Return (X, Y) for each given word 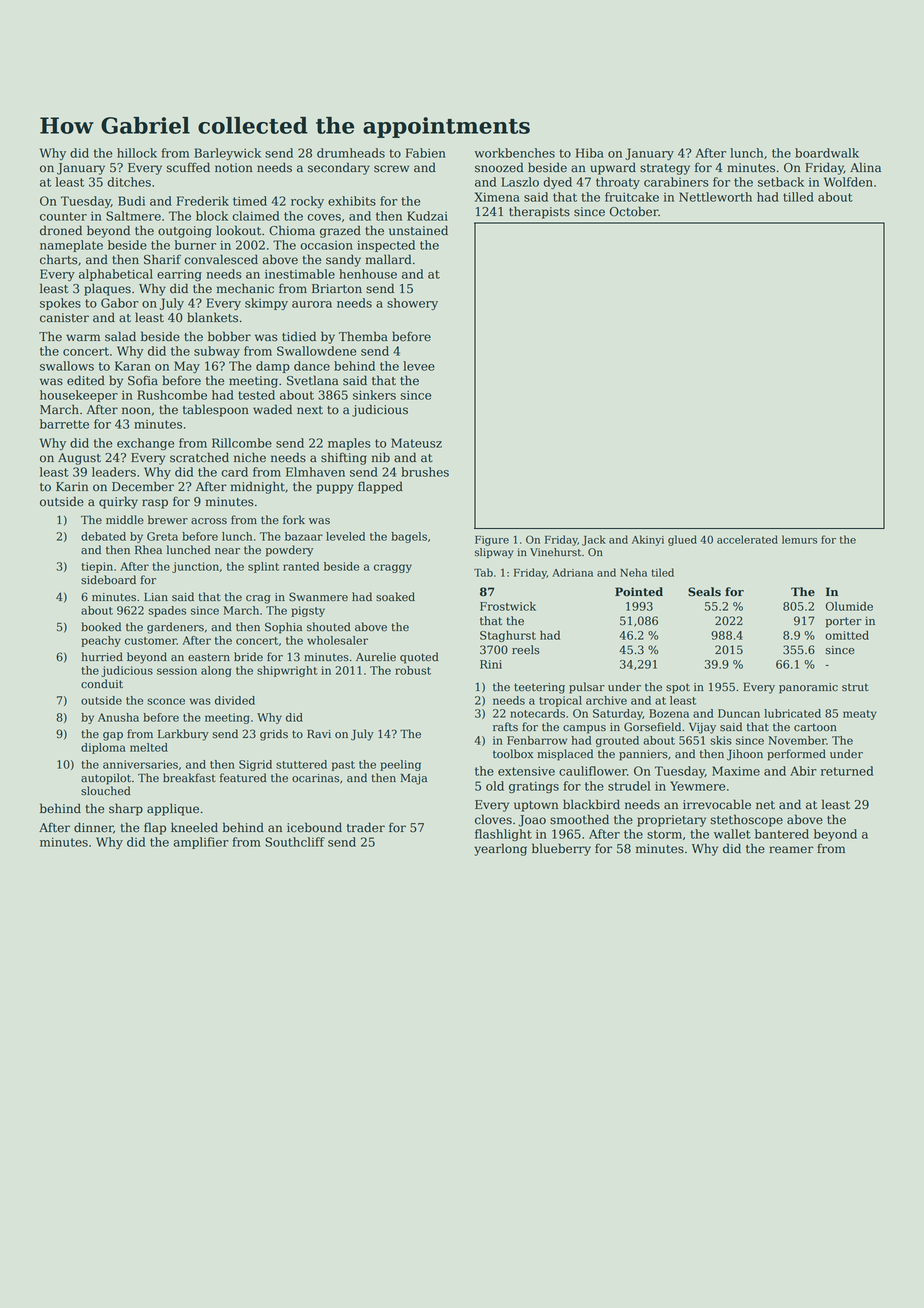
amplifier (201, 843)
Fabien (426, 153)
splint (263, 567)
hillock (137, 153)
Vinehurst (555, 552)
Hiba (590, 153)
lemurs (799, 539)
